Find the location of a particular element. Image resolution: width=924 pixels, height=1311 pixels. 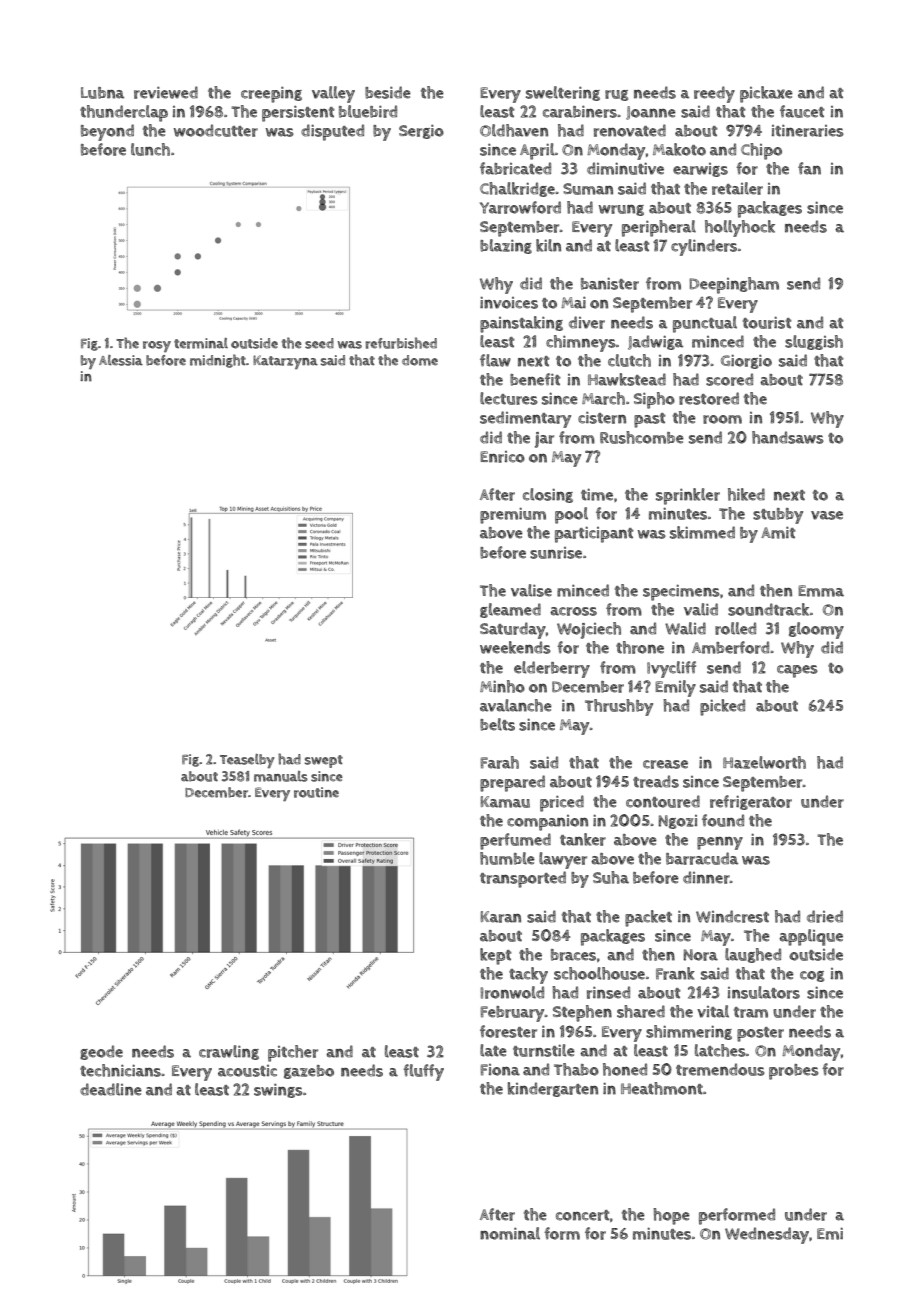

turnstile is located at coordinates (544, 1050).
